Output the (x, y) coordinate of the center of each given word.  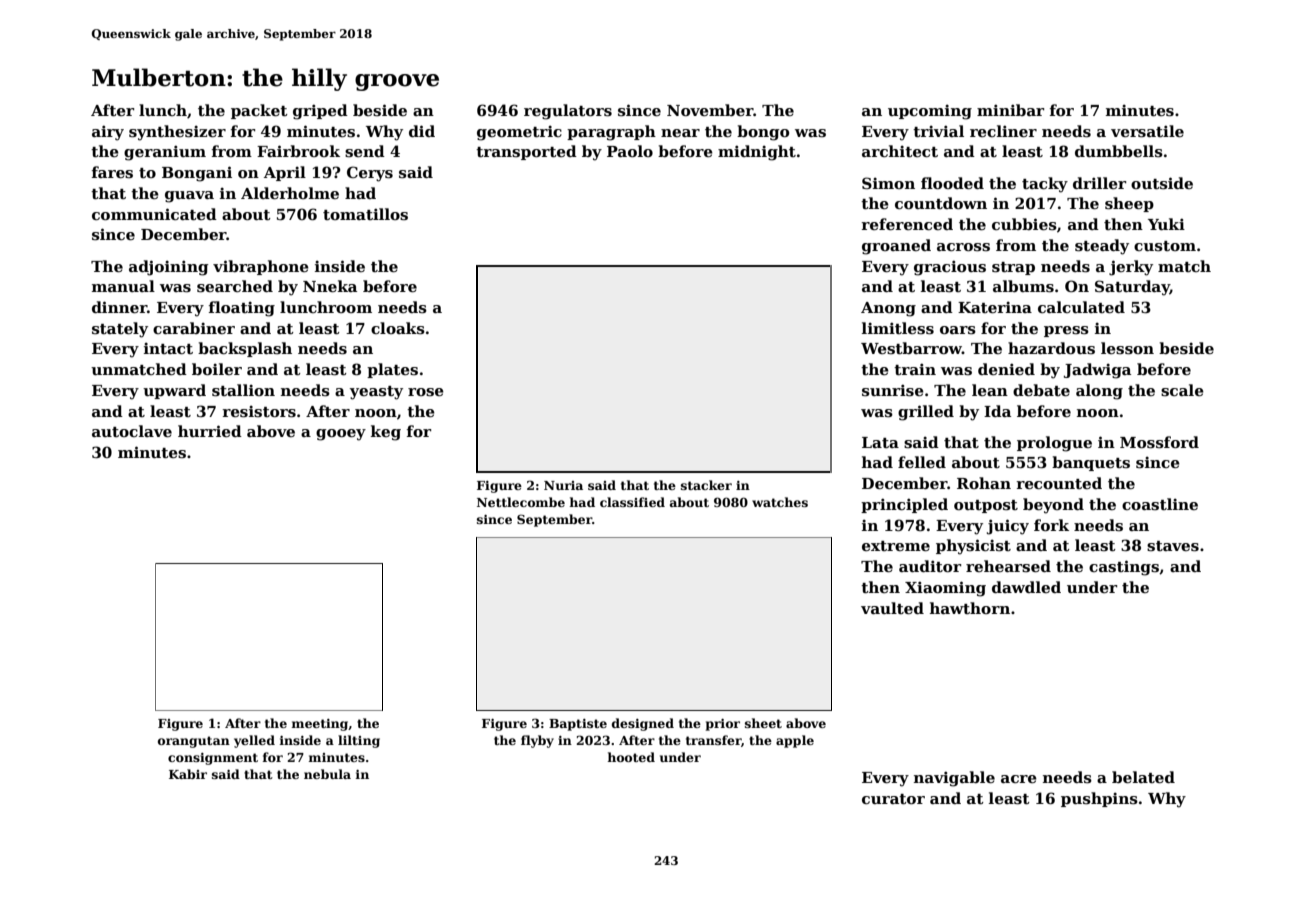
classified (632, 502)
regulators (568, 112)
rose (426, 392)
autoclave (132, 431)
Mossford (1159, 442)
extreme (896, 546)
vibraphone (261, 267)
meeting (320, 725)
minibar (1010, 110)
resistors (259, 411)
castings (1124, 568)
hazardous (1051, 348)
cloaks (398, 328)
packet (259, 111)
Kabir (188, 774)
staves (1173, 546)
